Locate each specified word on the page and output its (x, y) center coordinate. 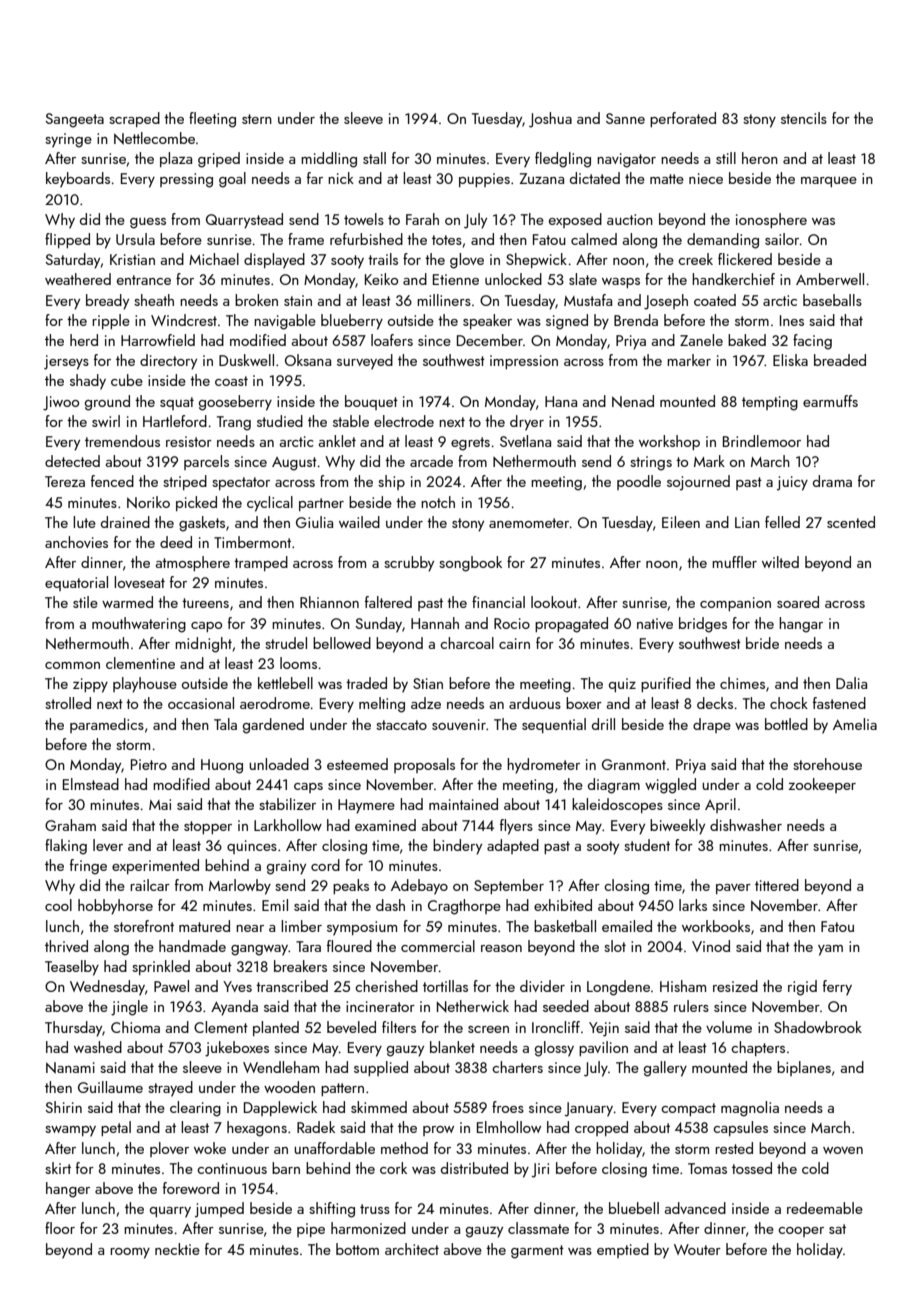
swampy (70, 1131)
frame (306, 239)
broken (256, 300)
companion (735, 604)
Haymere (366, 806)
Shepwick (536, 260)
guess (148, 223)
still (726, 158)
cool (58, 905)
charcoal (467, 643)
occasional (201, 703)
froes (508, 1107)
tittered (777, 885)
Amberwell (830, 279)
